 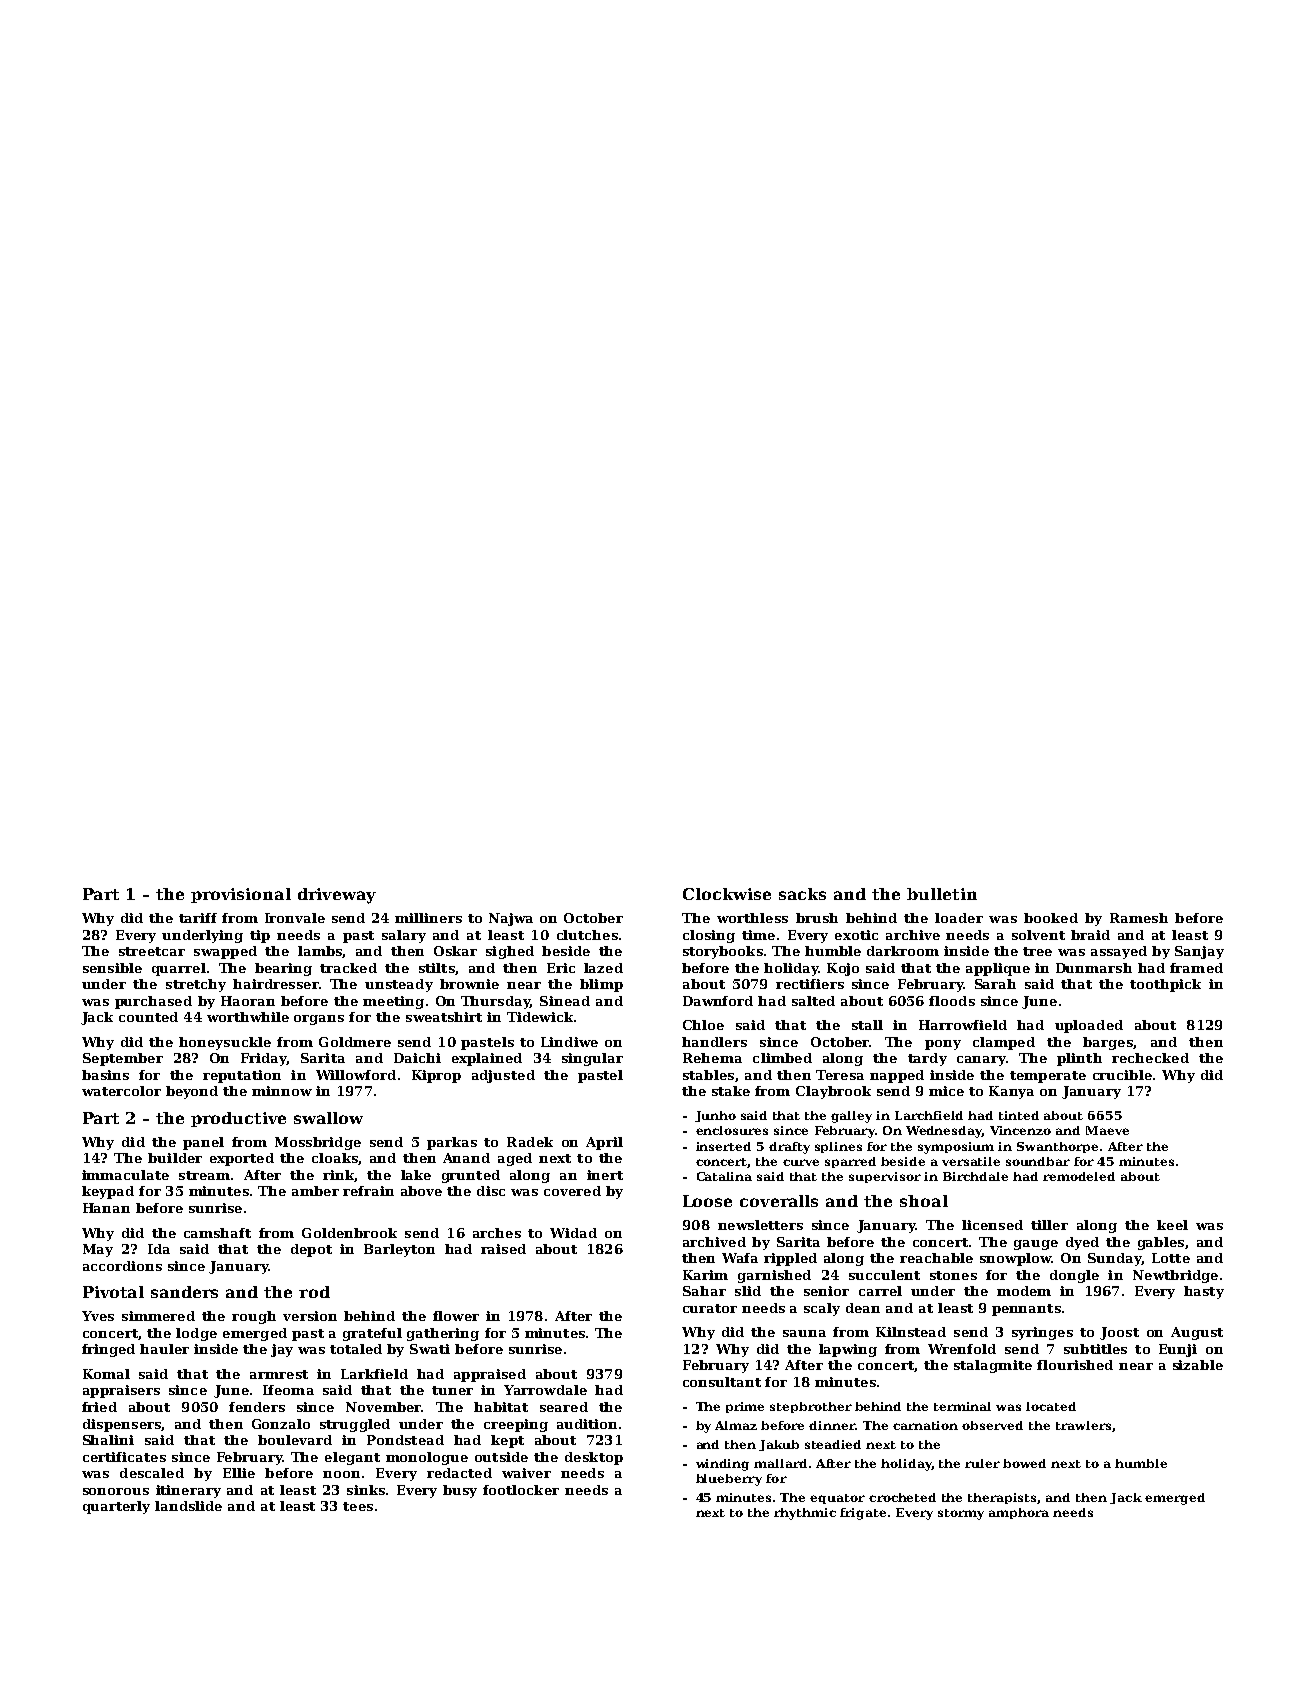 I want to click on lazed, so click(x=603, y=968).
